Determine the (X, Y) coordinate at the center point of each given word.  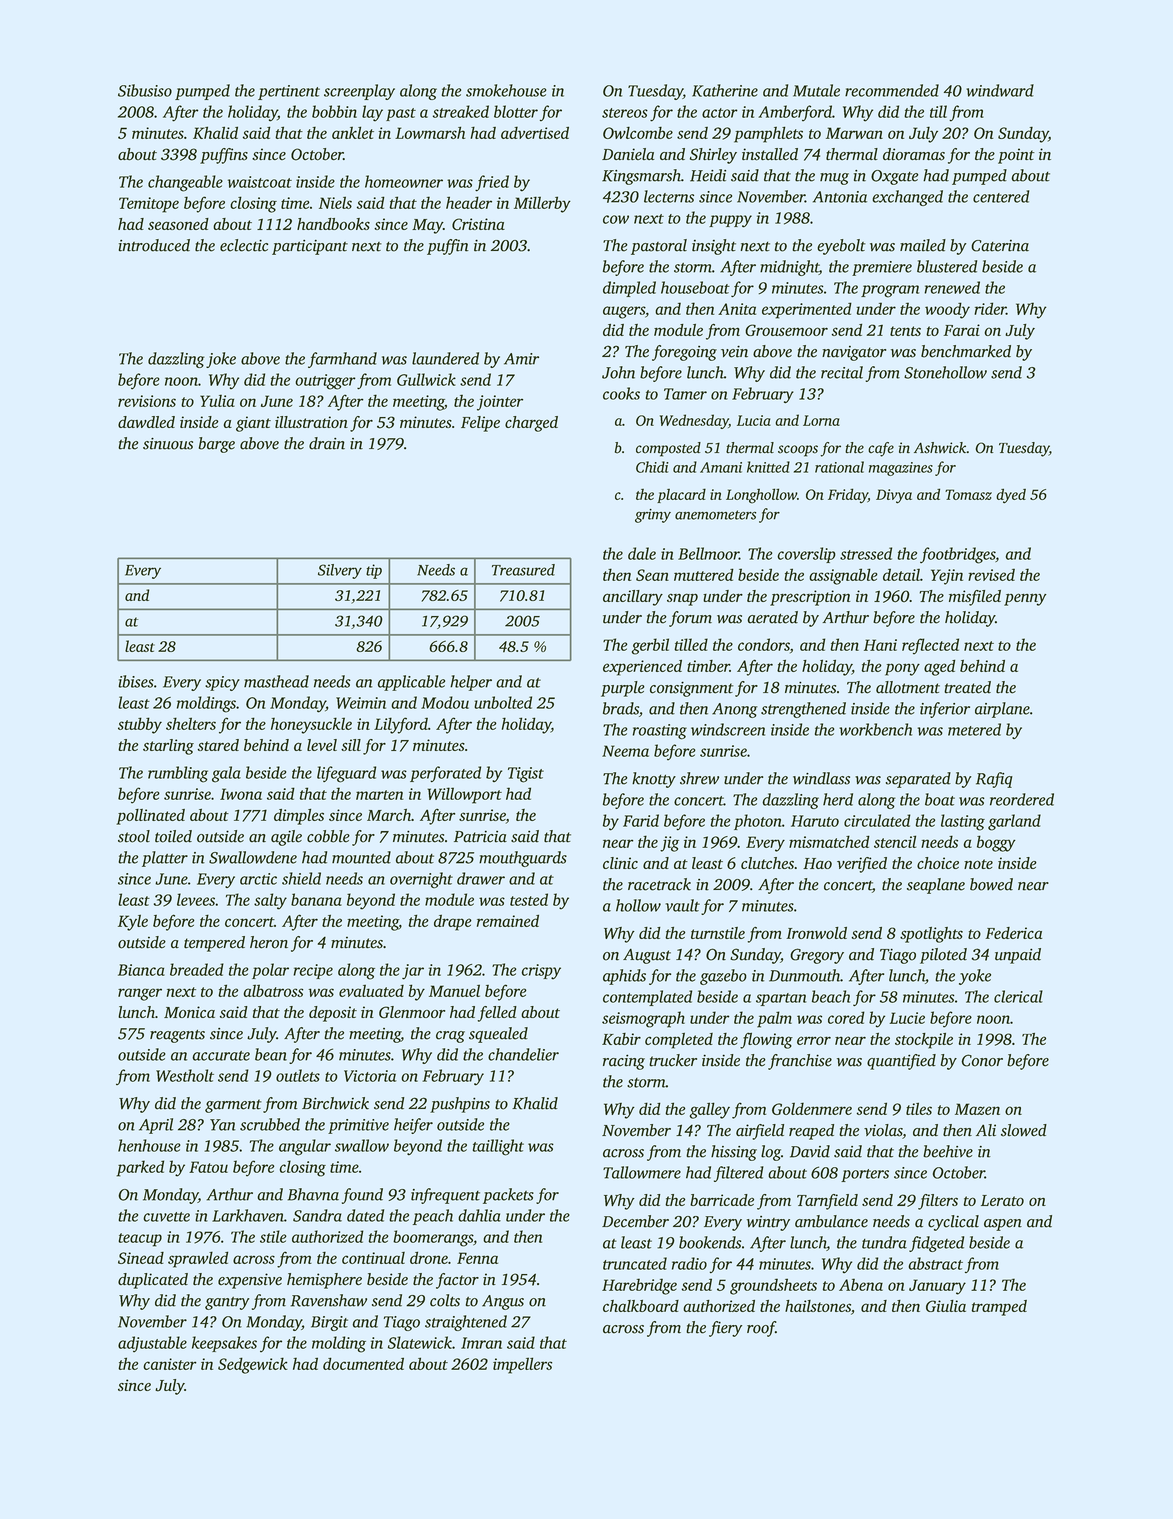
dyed (1011, 496)
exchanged (907, 198)
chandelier (523, 1054)
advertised (535, 133)
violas (883, 1130)
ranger (140, 994)
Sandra (317, 1215)
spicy (222, 683)
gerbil (650, 646)
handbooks (333, 224)
